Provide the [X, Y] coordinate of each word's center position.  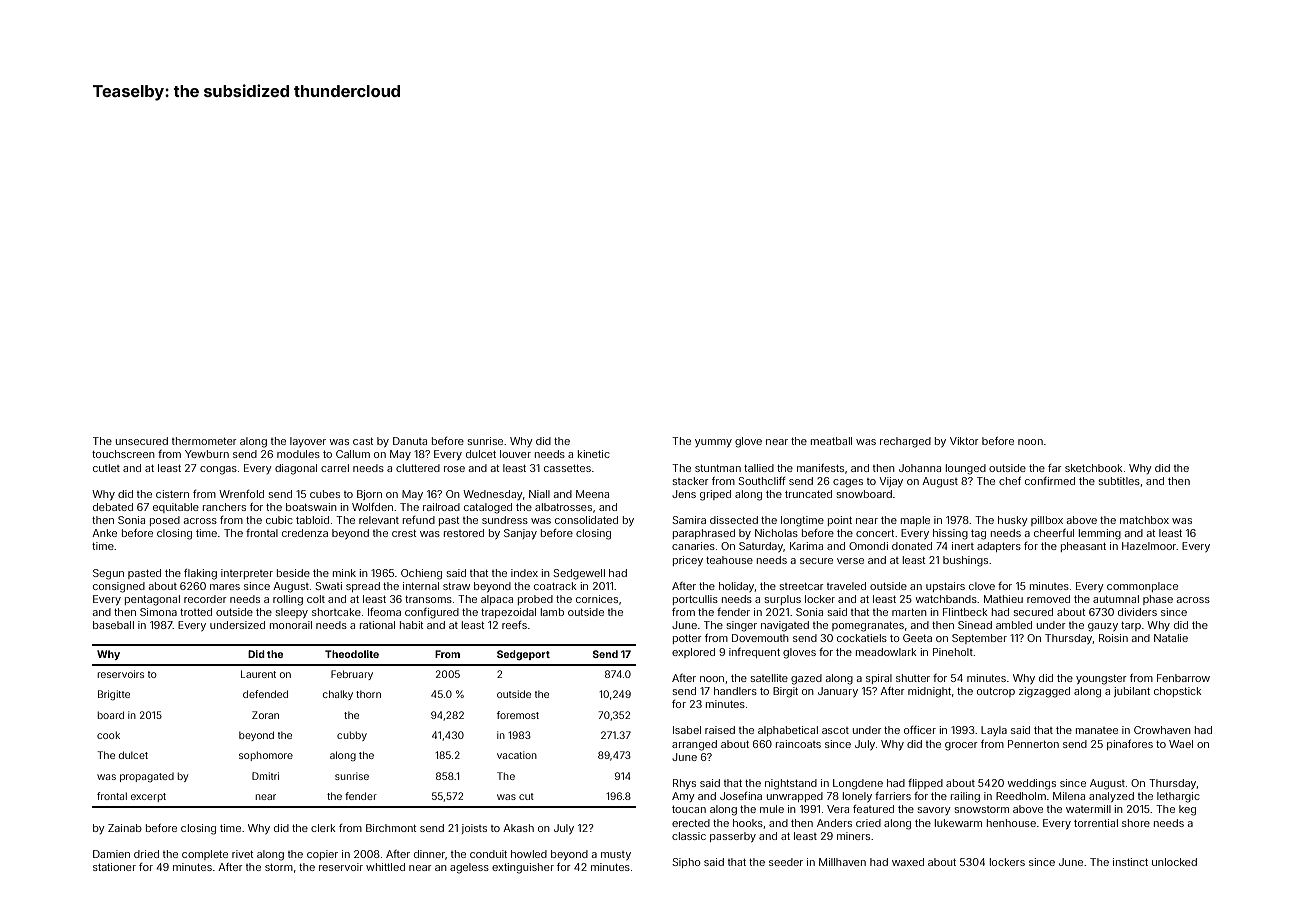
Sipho [686, 863]
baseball [113, 625]
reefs [514, 625]
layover [308, 442]
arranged [694, 745]
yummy [713, 443]
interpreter [247, 574]
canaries [693, 546]
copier [322, 855]
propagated [147, 777]
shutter [913, 678]
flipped [925, 784]
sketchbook [1093, 468]
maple [915, 521]
